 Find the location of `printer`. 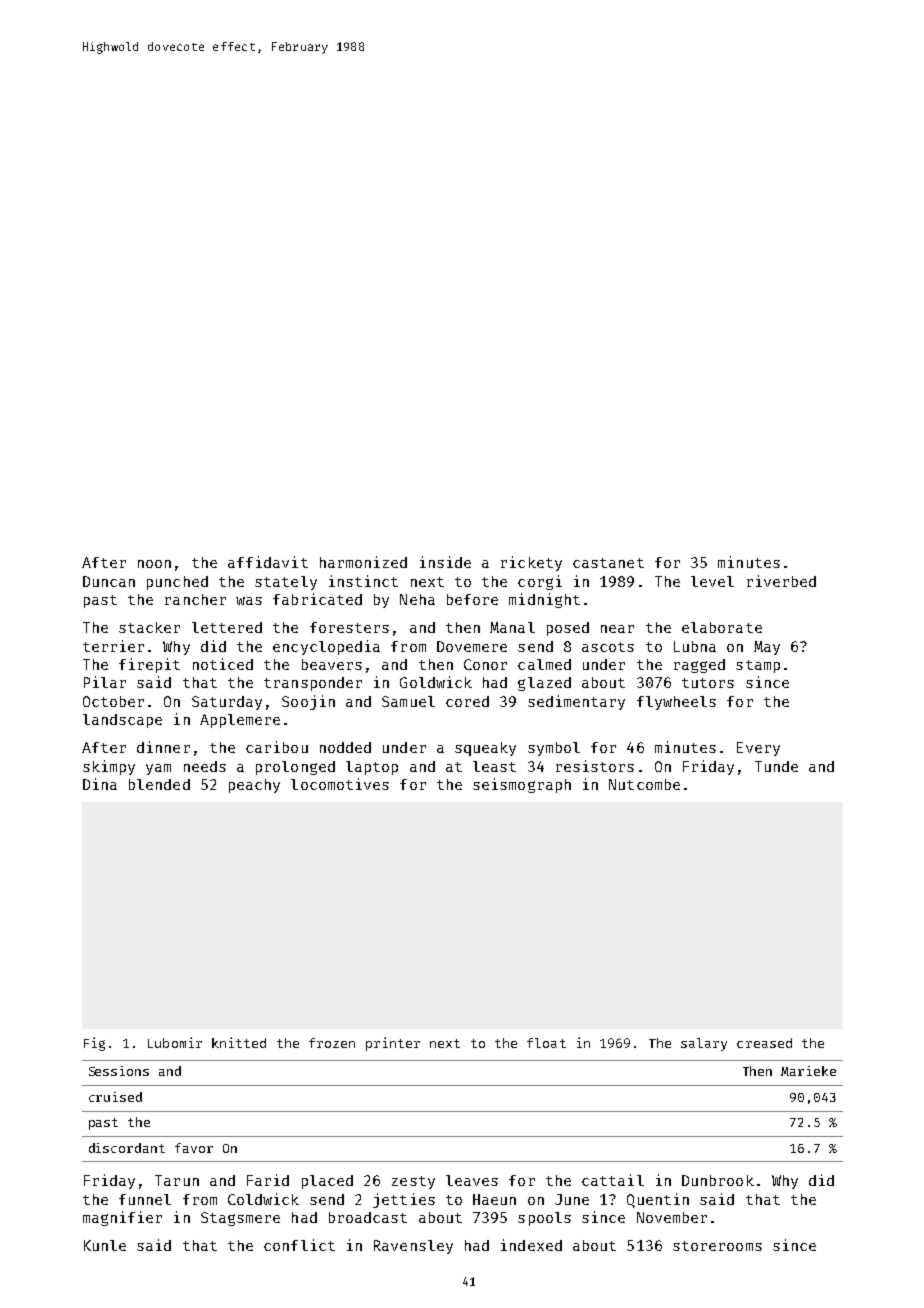

printer is located at coordinates (393, 1044).
